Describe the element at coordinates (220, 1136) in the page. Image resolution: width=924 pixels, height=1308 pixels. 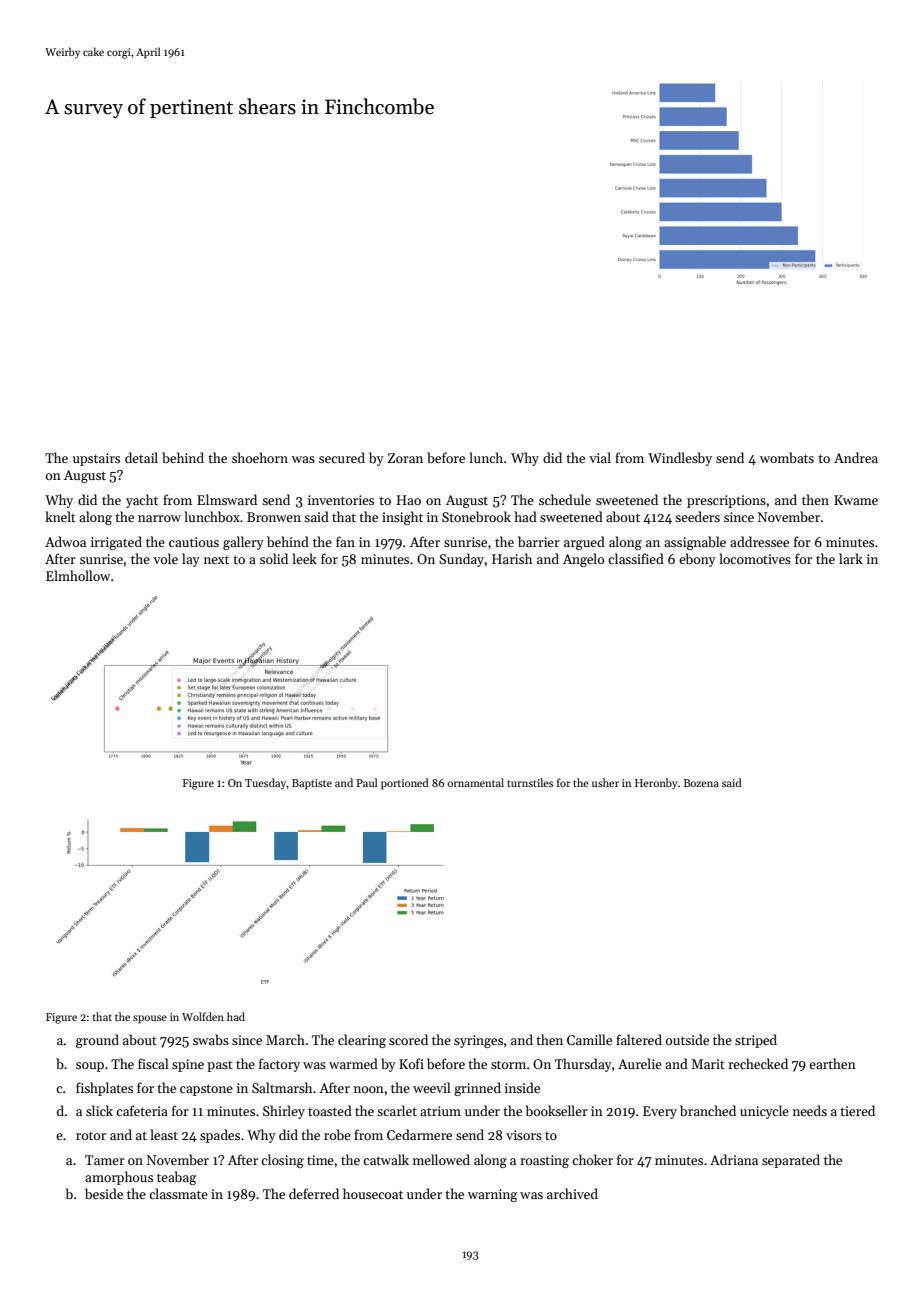
I see `spades` at that location.
